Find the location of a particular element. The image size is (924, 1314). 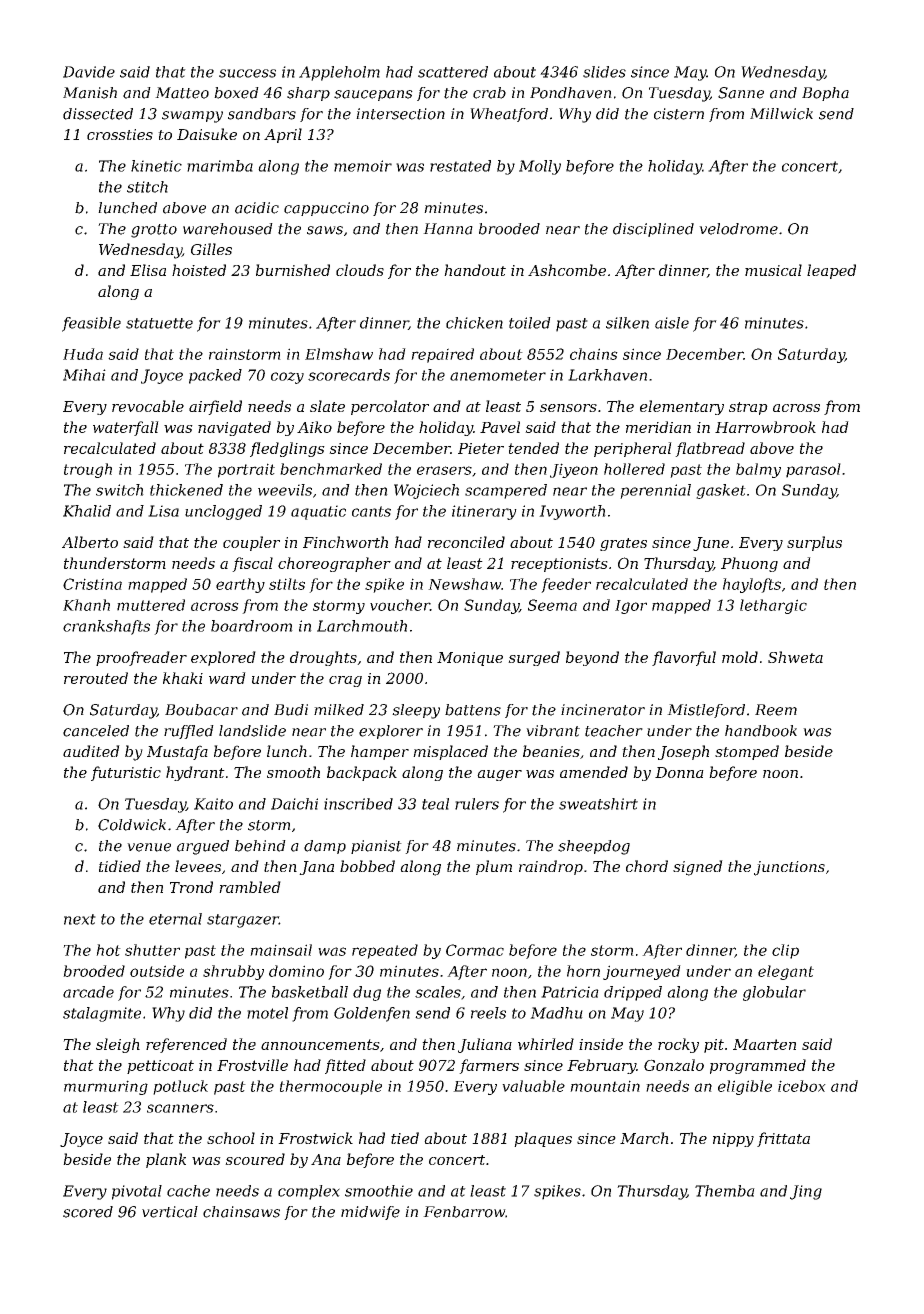

elementary is located at coordinates (682, 407).
